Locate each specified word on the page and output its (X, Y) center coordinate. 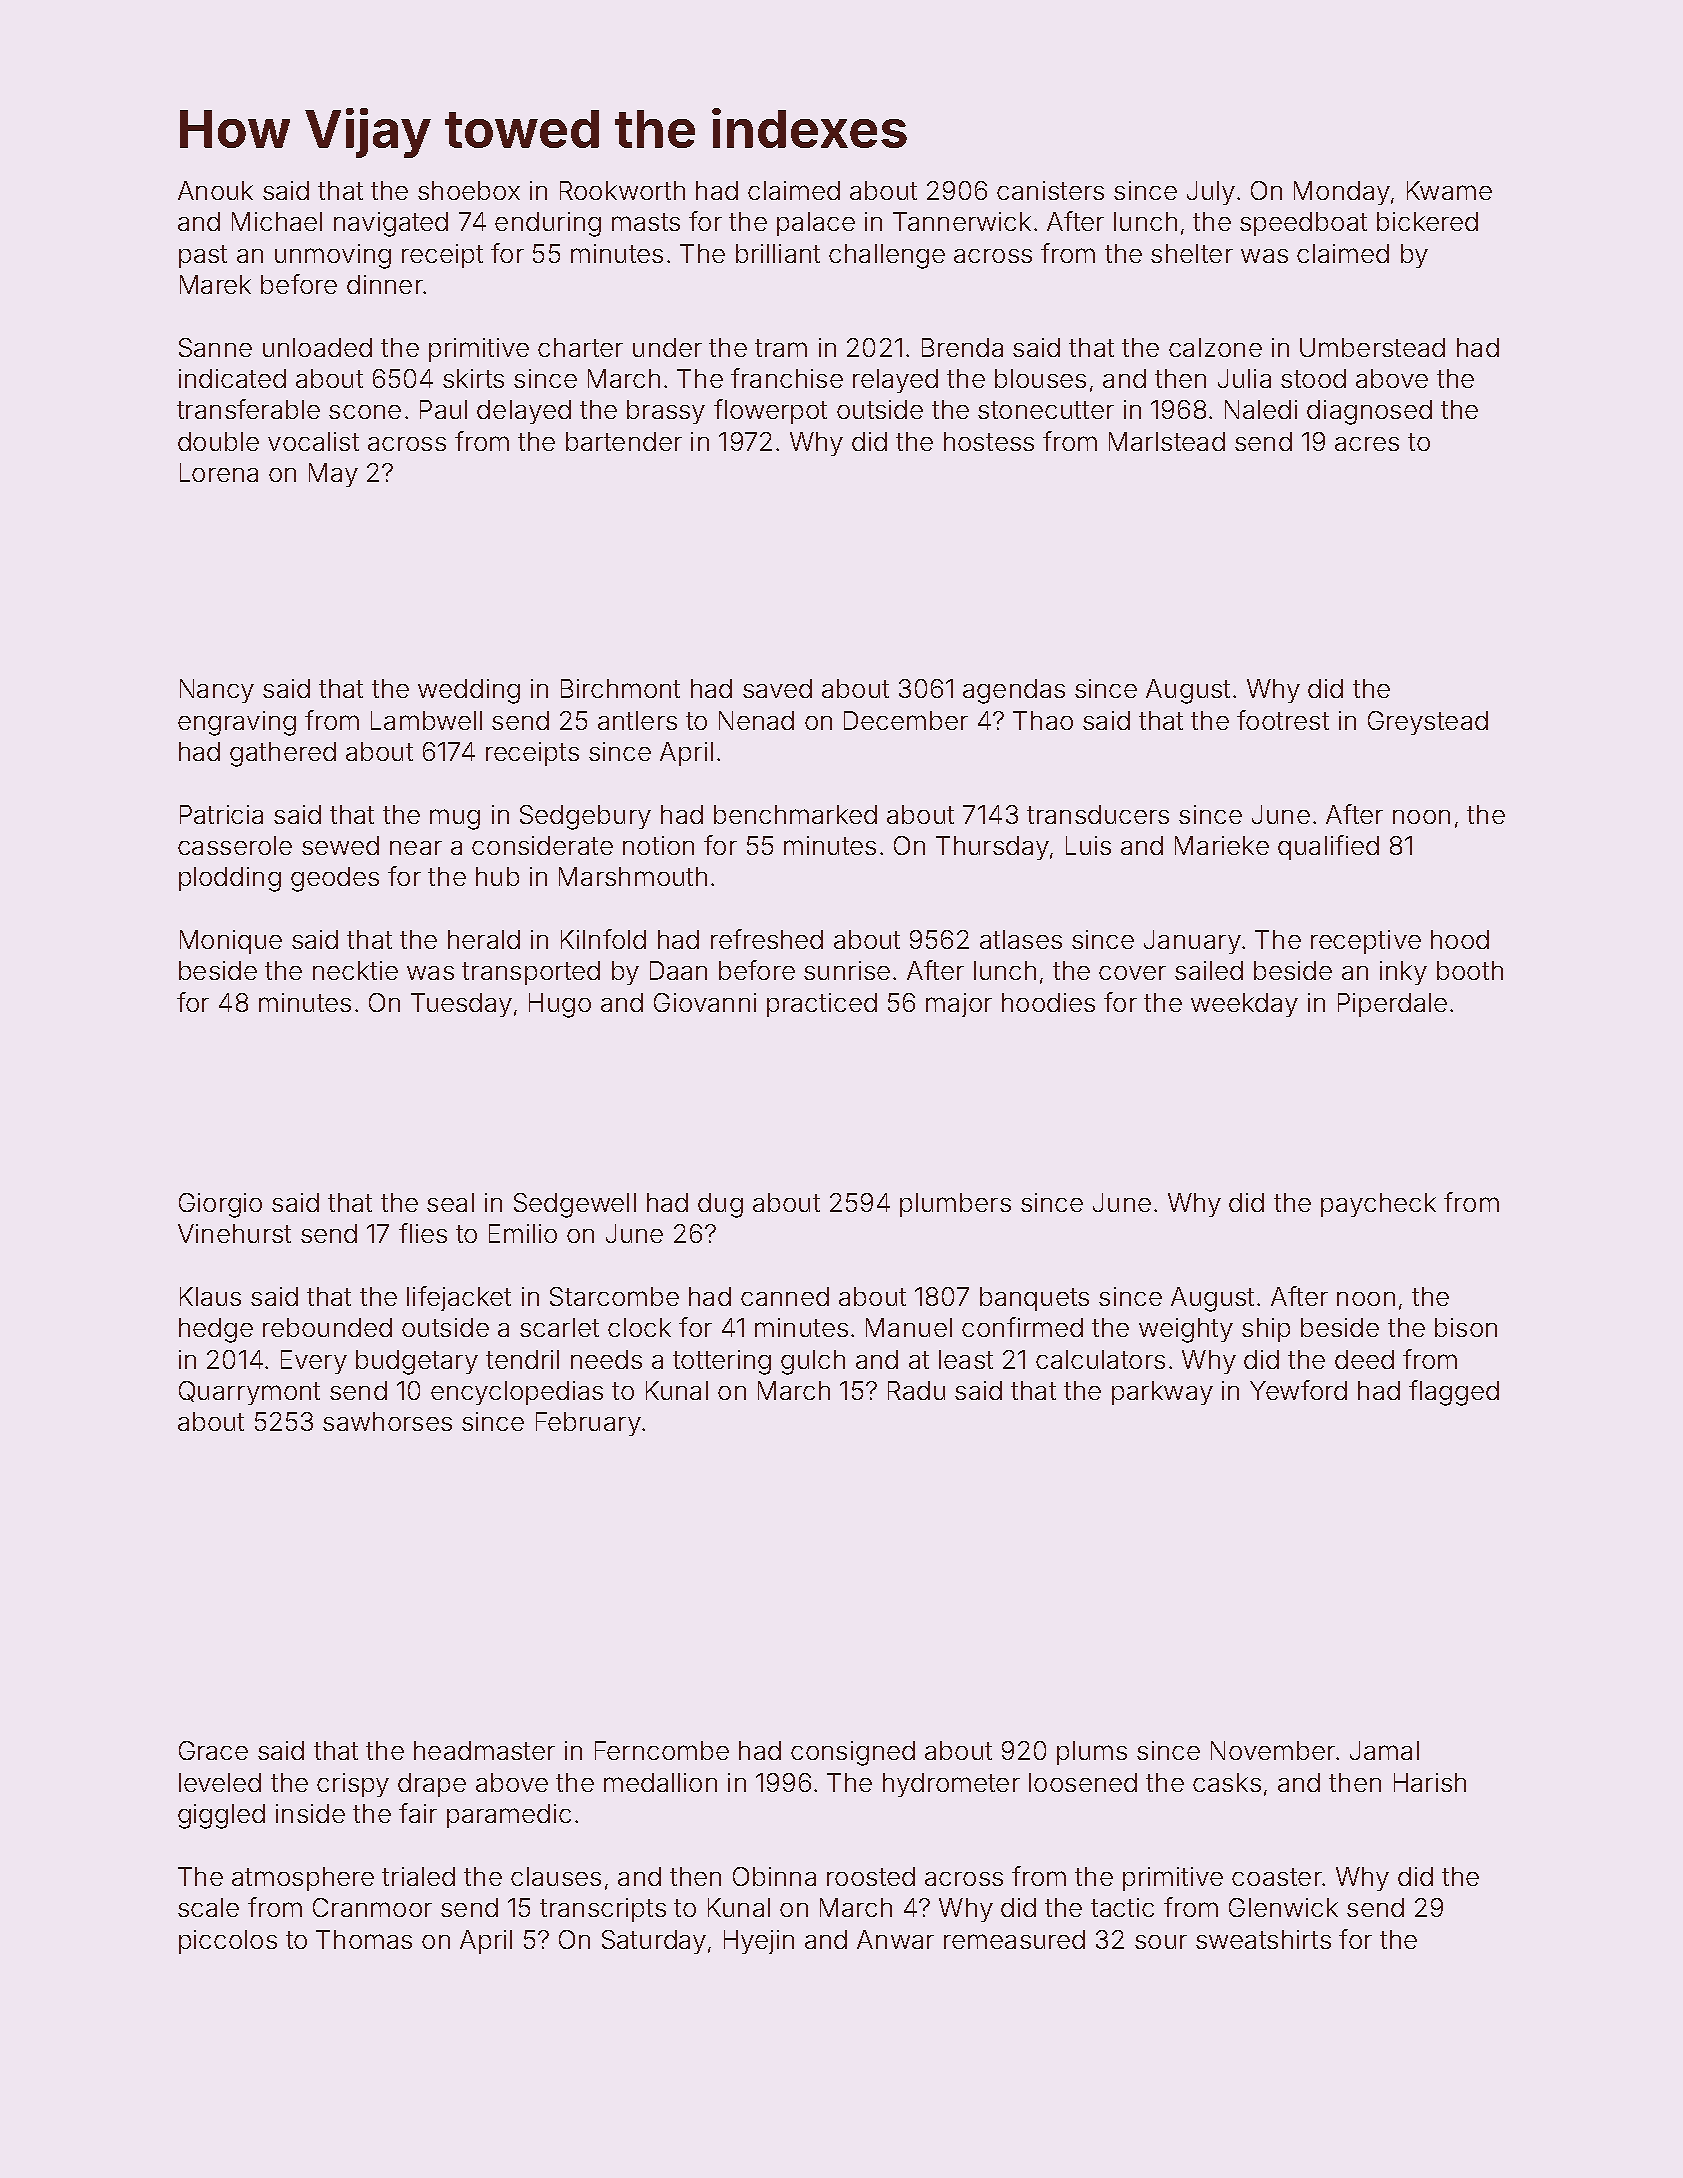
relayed (895, 381)
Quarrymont (249, 1393)
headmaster (484, 1750)
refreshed (767, 939)
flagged (1454, 1393)
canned (785, 1296)
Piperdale (1392, 1005)
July (1211, 193)
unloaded (317, 347)
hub (497, 876)
